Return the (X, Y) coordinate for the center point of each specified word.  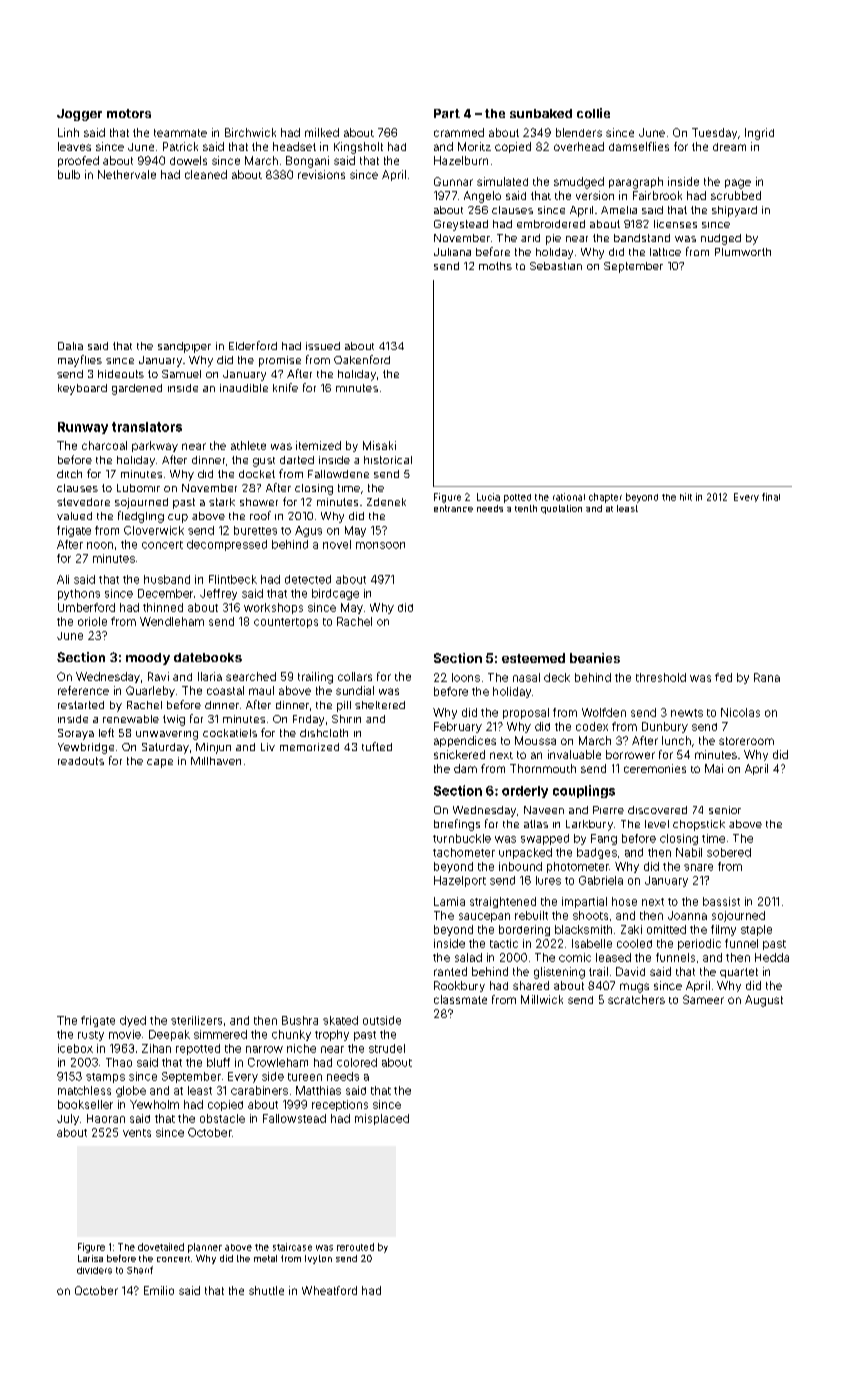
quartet (739, 973)
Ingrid (759, 134)
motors (129, 113)
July (68, 1119)
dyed (133, 1021)
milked (322, 132)
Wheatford (329, 1290)
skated (340, 1020)
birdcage (335, 594)
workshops (273, 608)
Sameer (703, 999)
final (771, 497)
